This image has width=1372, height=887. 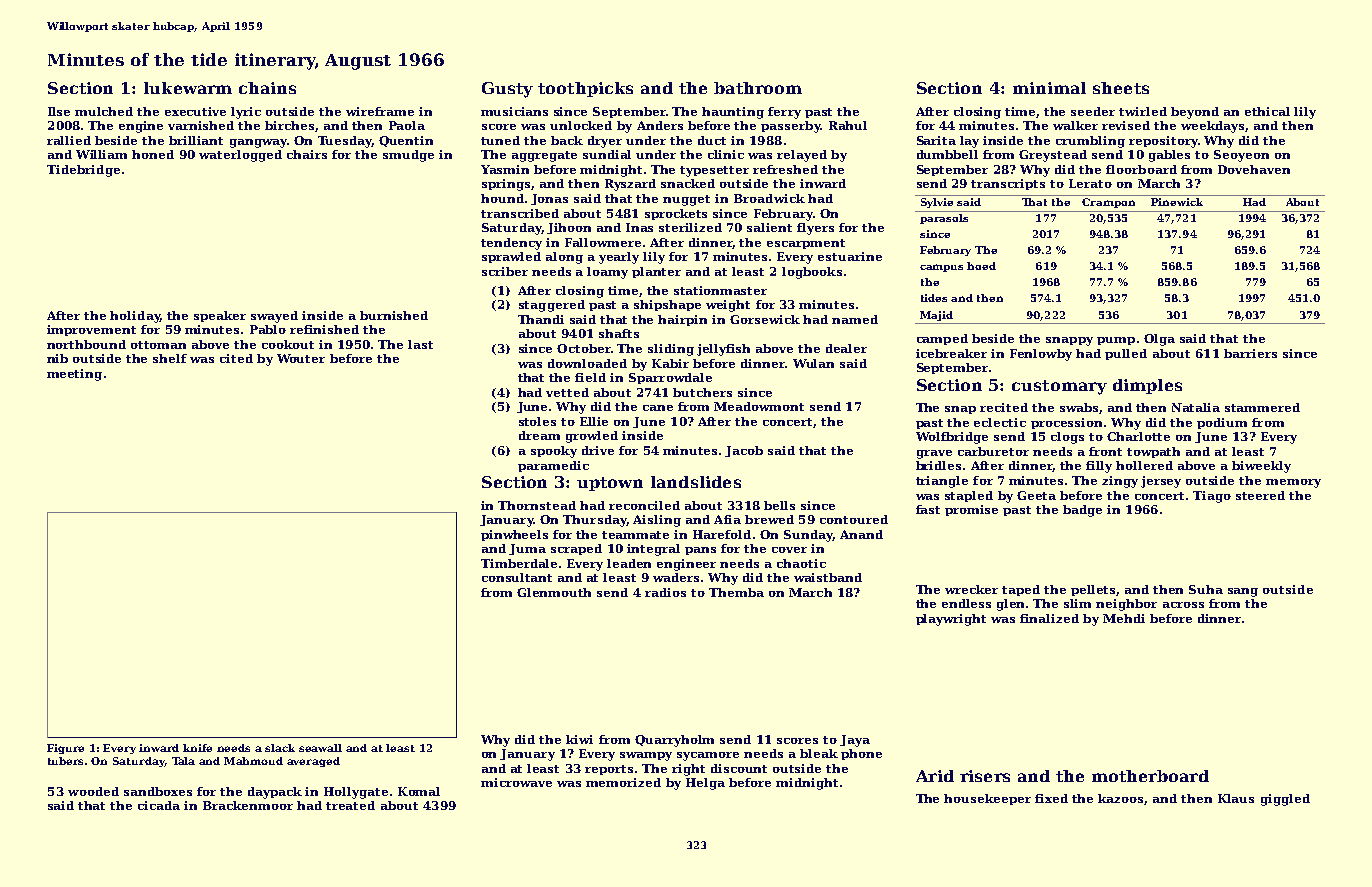 I want to click on Mehdi, so click(x=1124, y=618).
